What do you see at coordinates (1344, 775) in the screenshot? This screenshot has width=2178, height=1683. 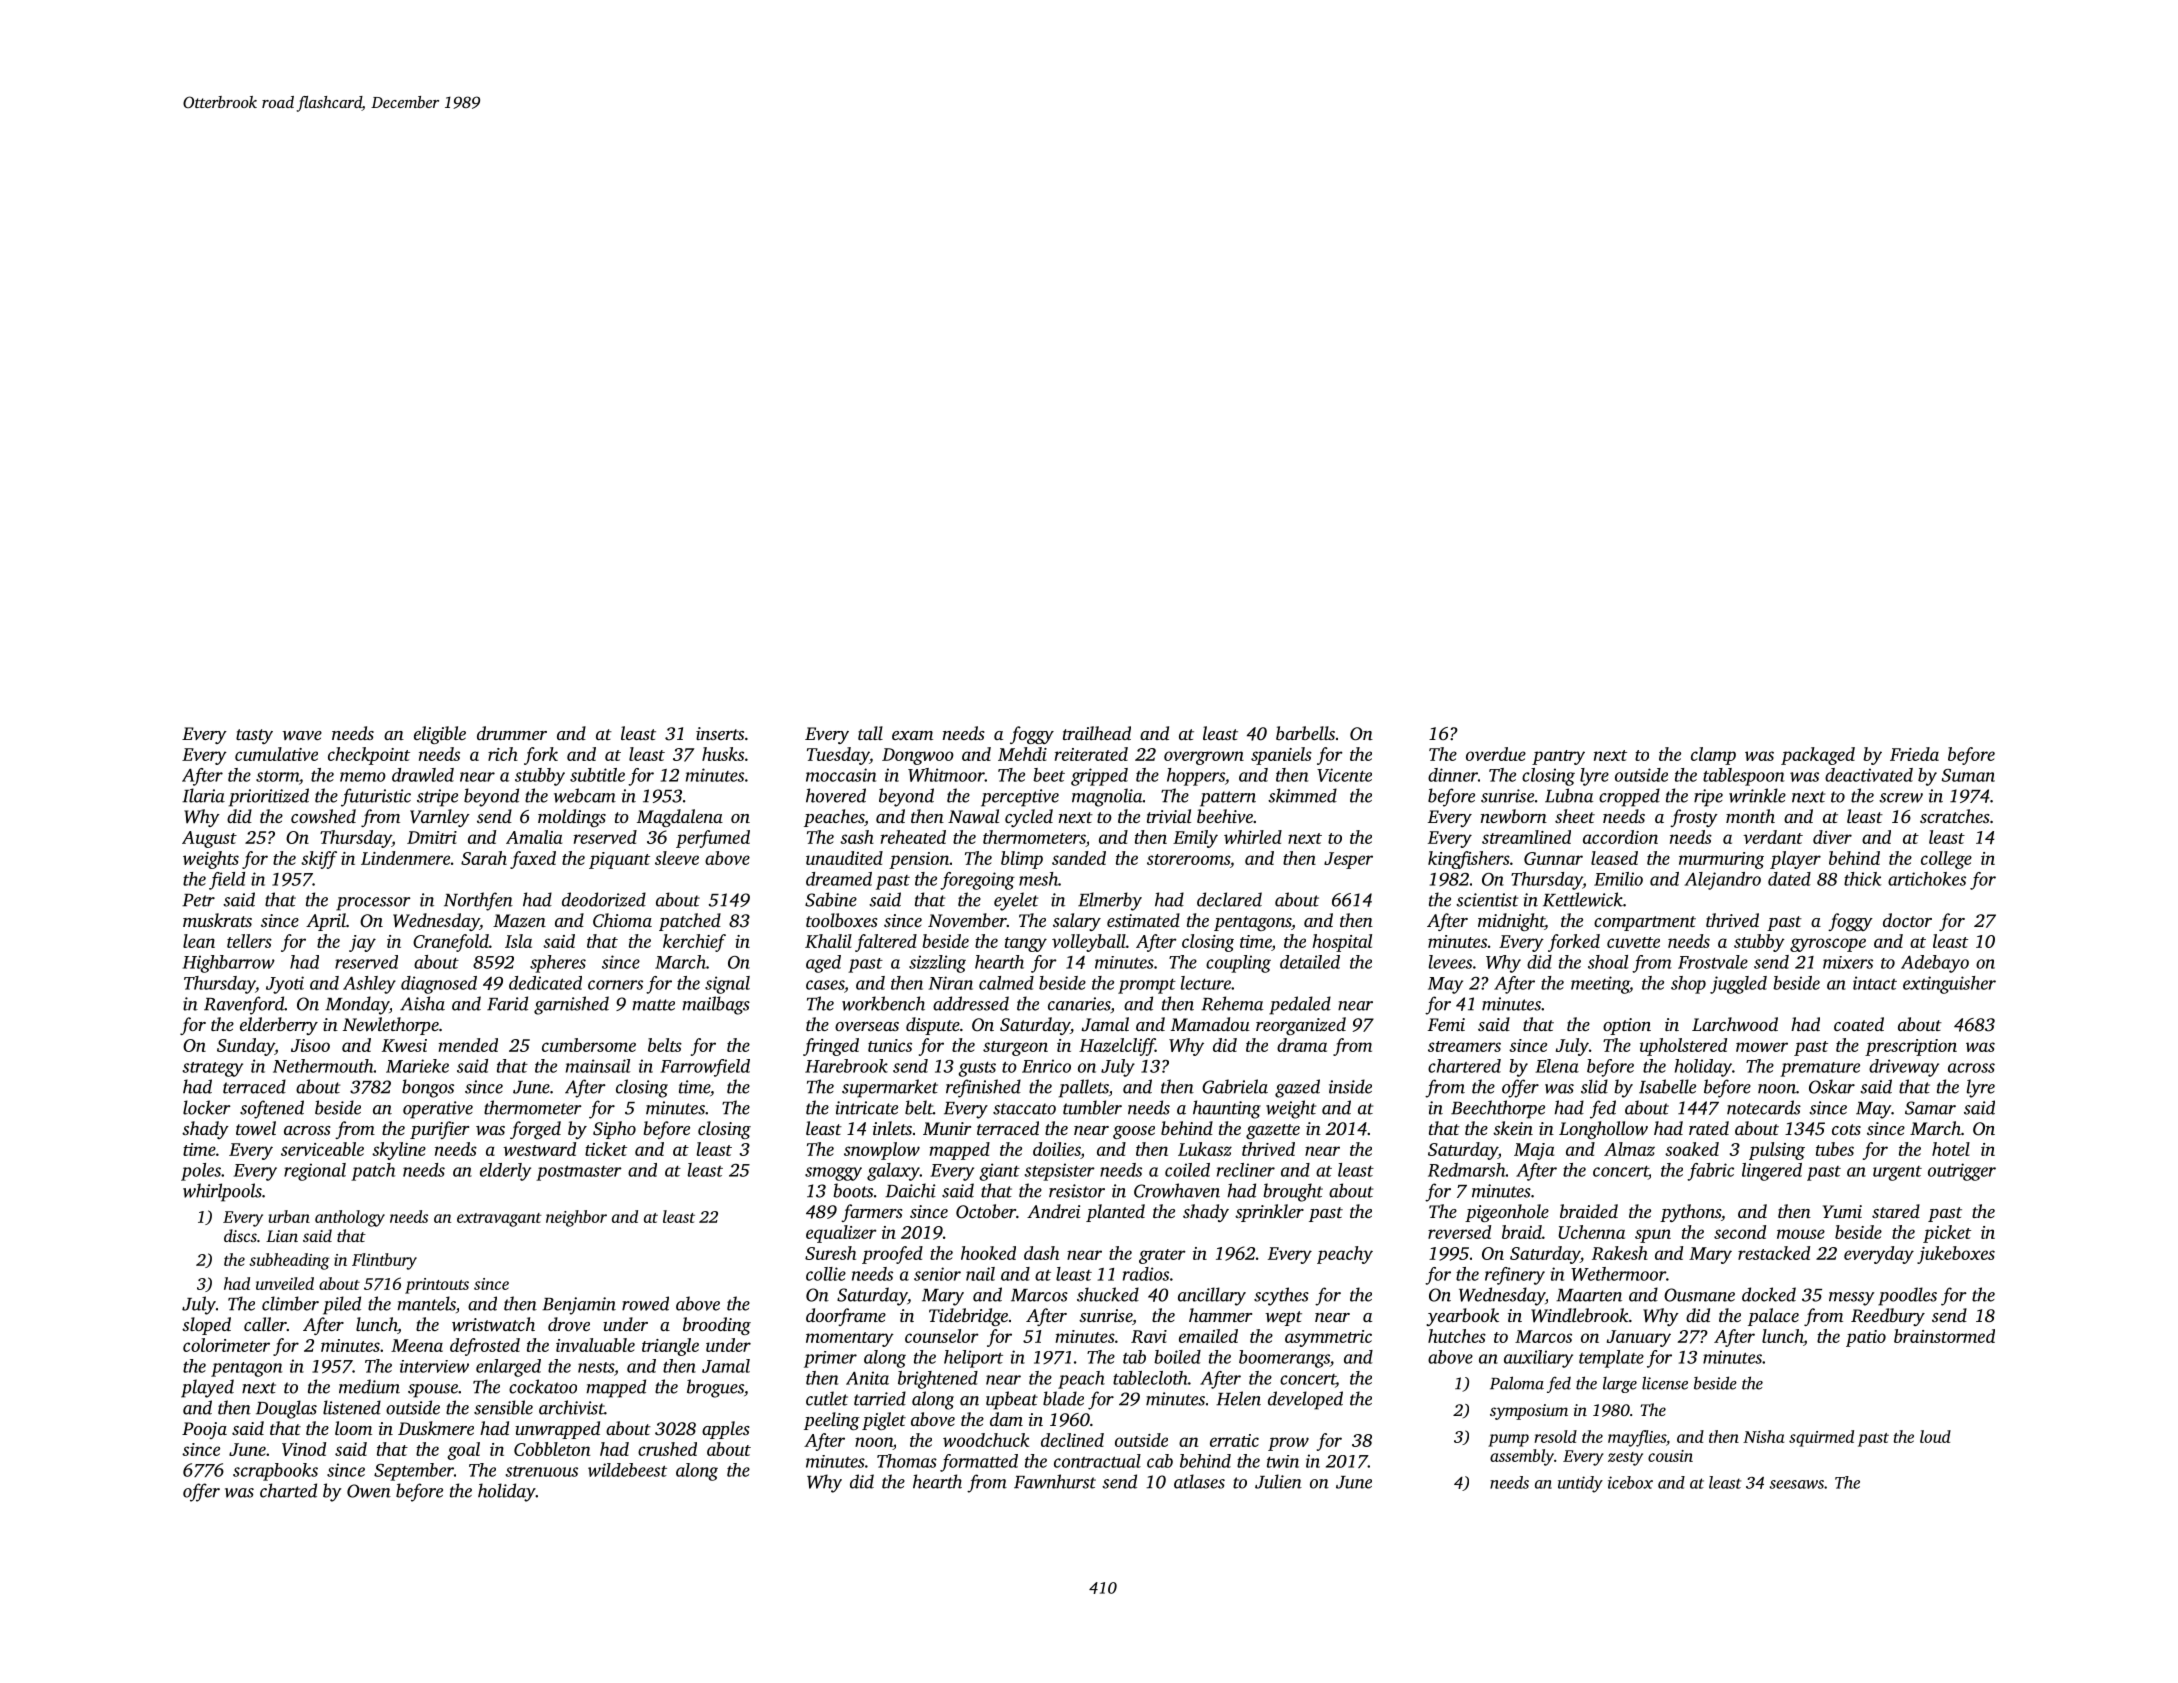 I see `Vicente` at bounding box center [1344, 775].
